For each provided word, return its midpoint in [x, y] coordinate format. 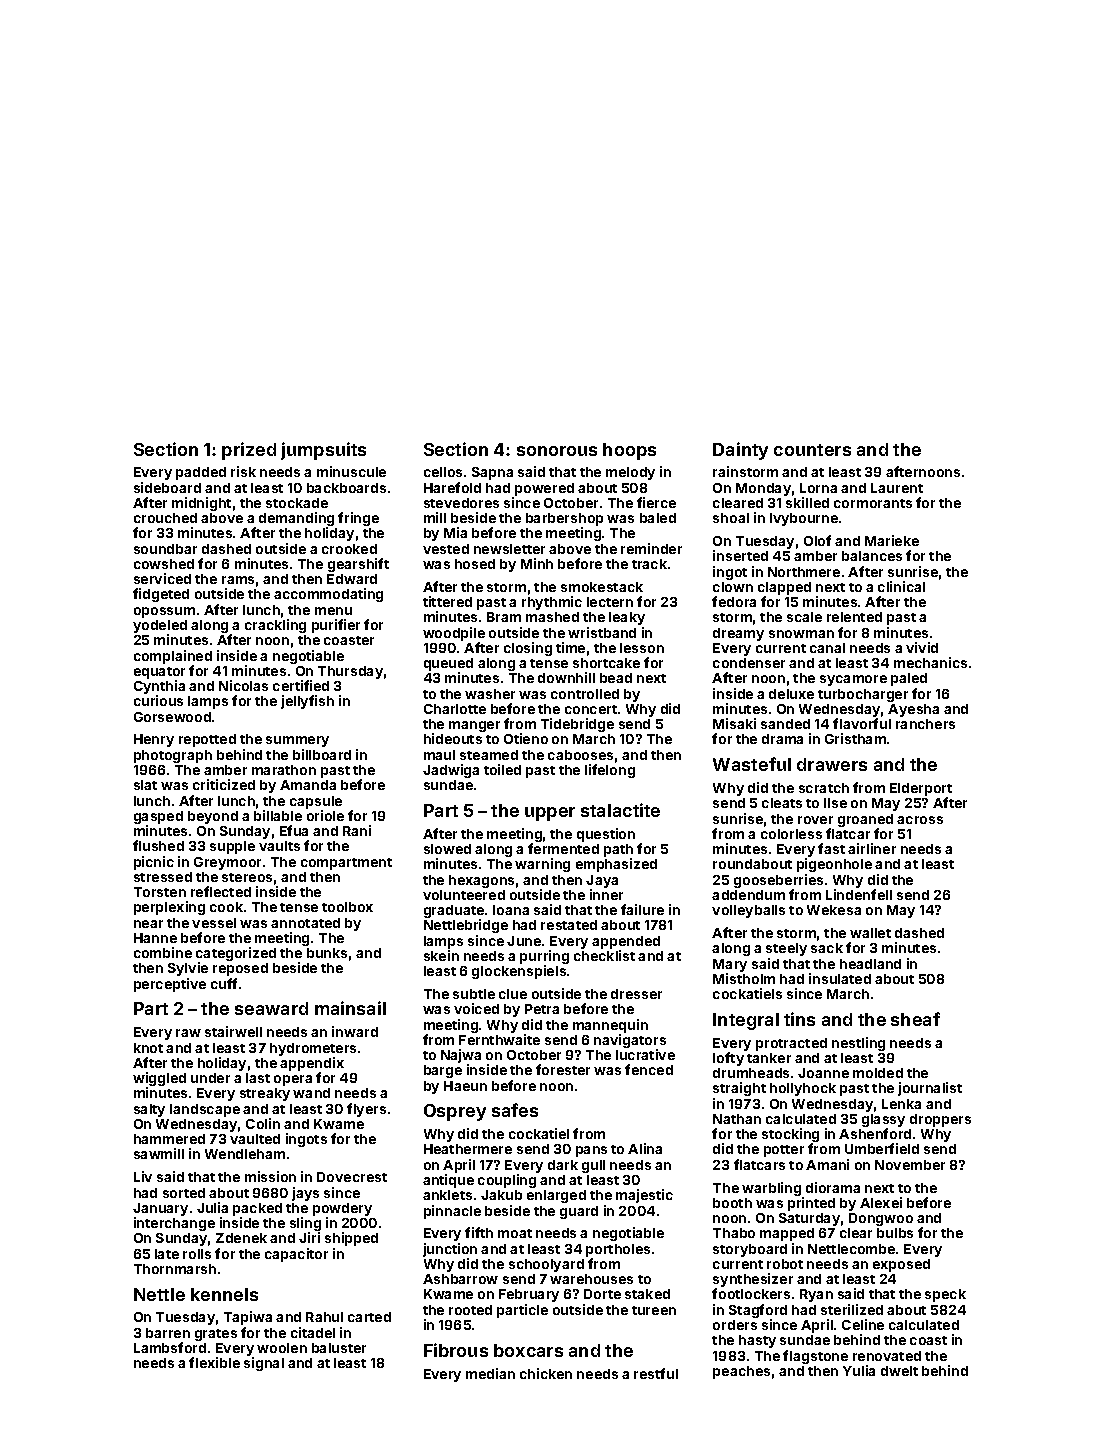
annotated [305, 923]
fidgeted [161, 595]
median [490, 1373]
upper [550, 814]
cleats [782, 803]
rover [815, 820]
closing [528, 649]
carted [369, 1317]
